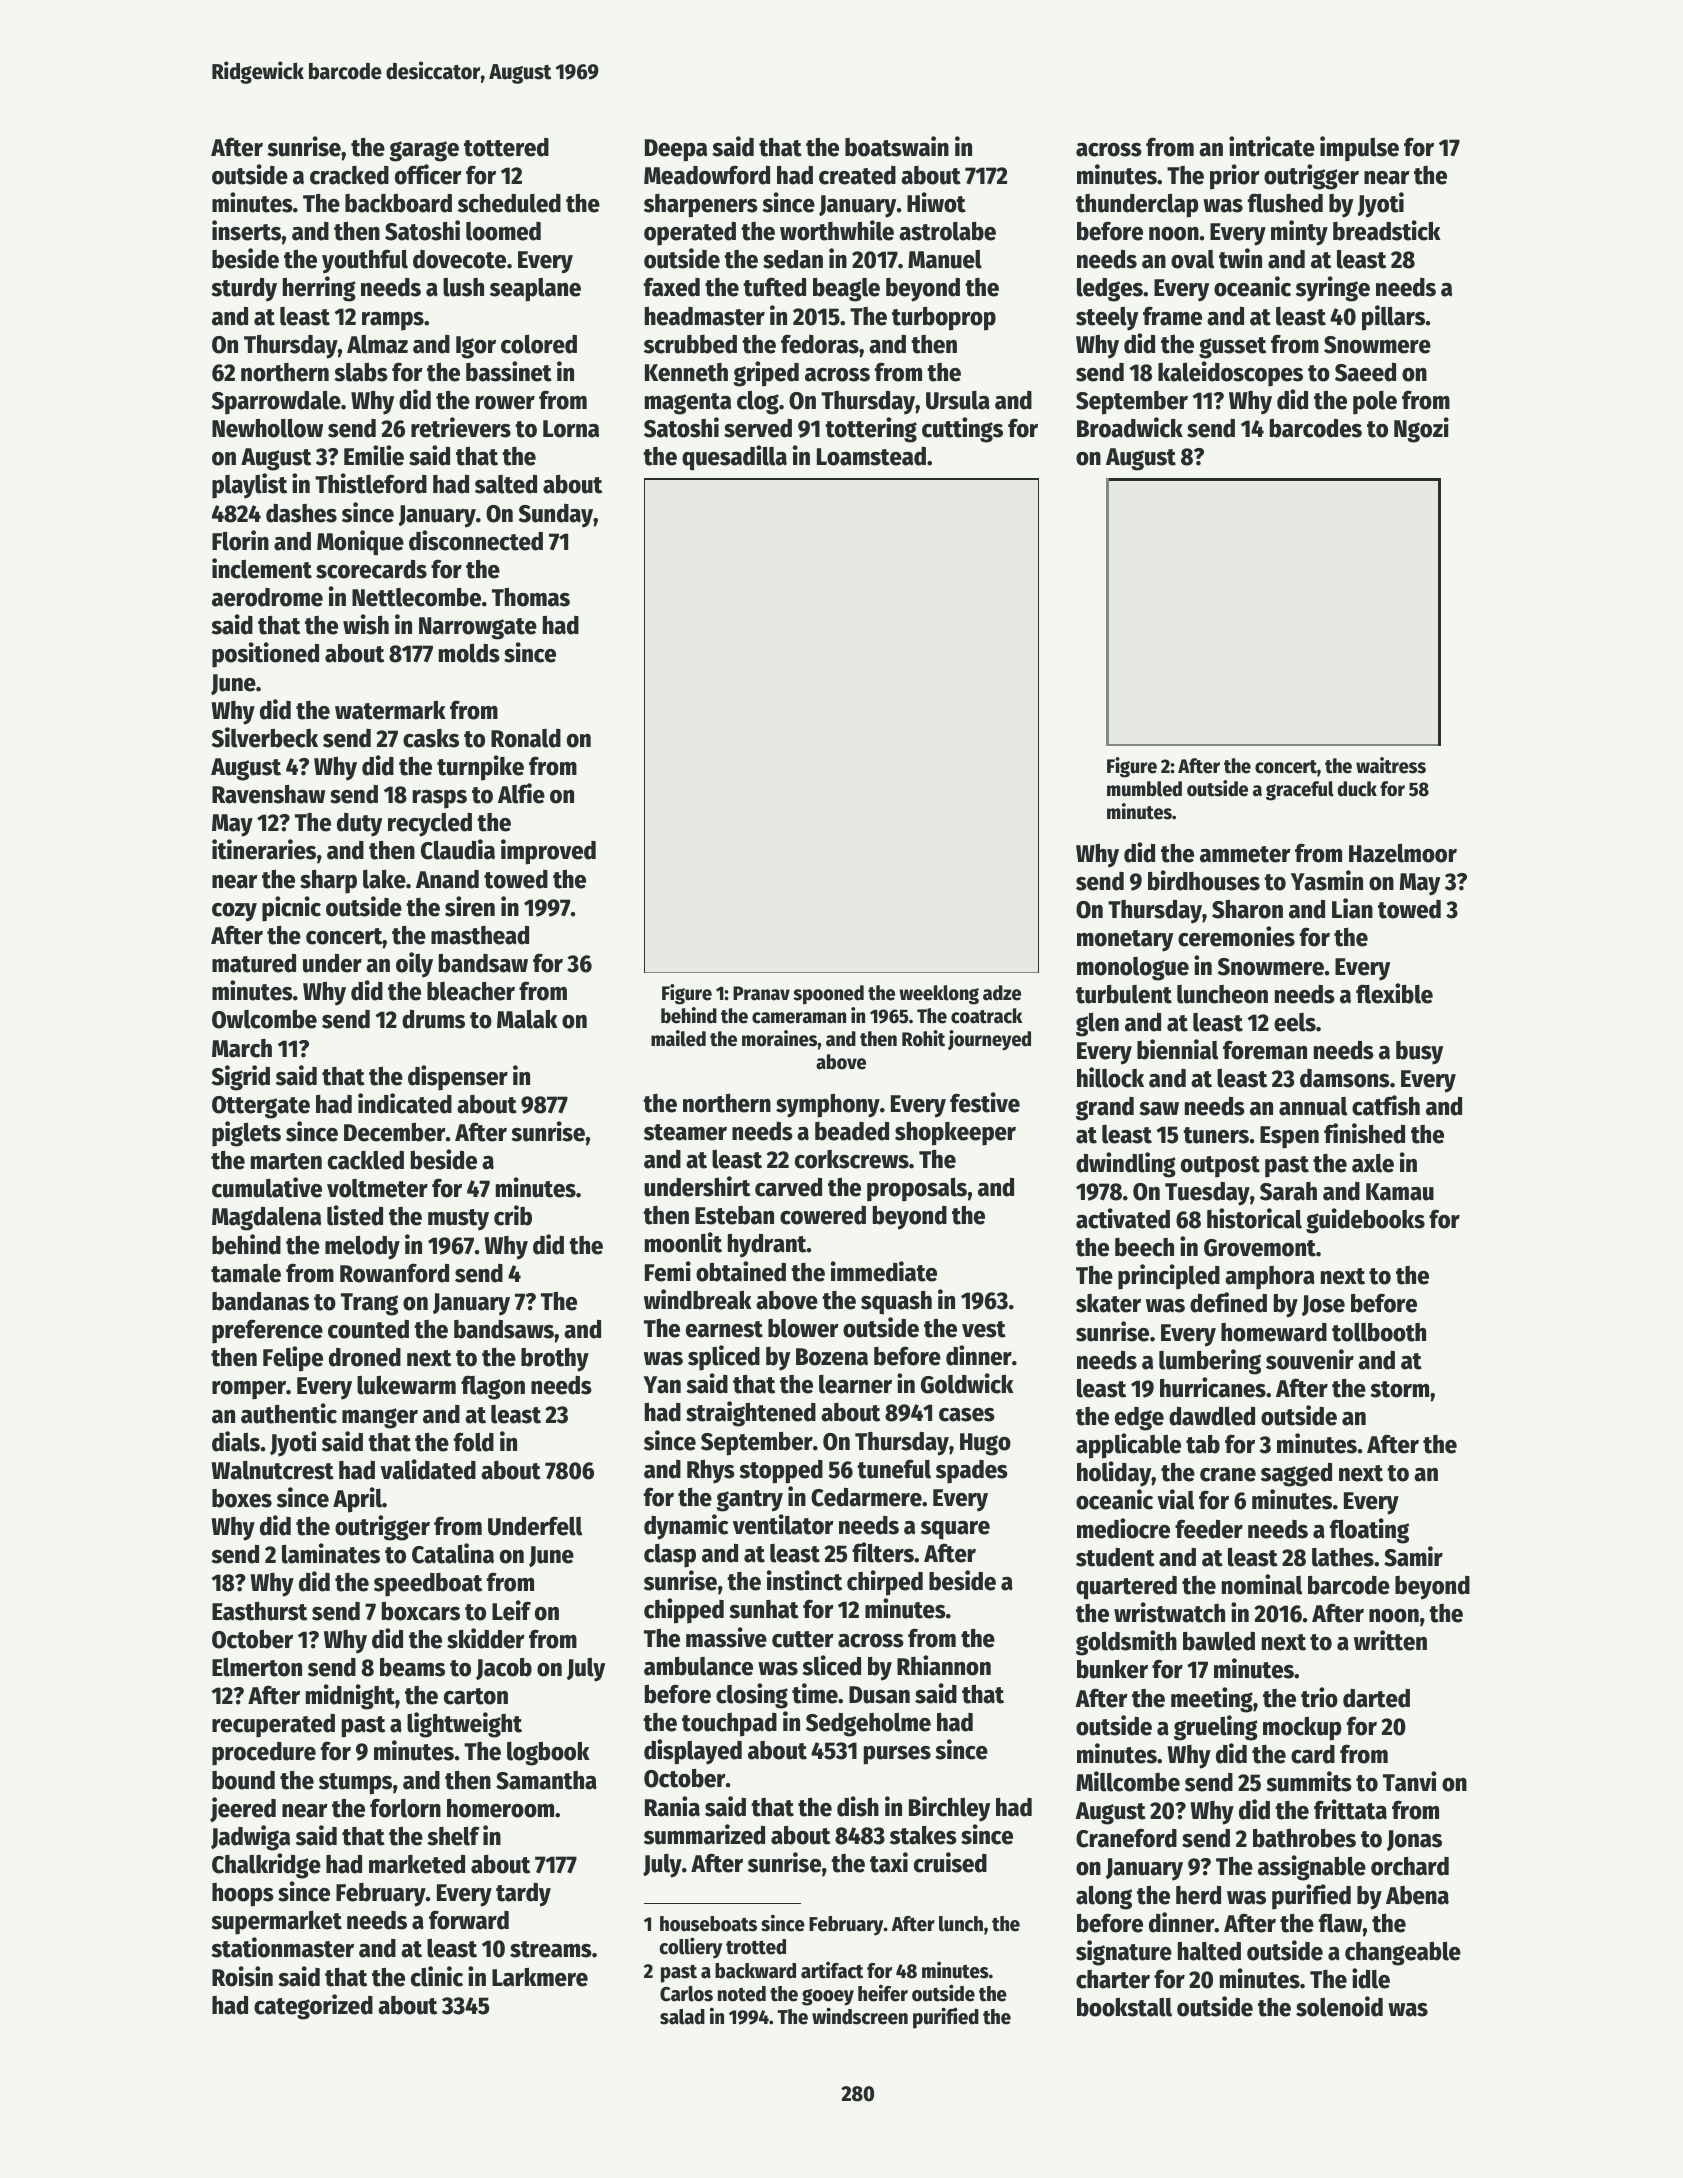 This image has height=2178, width=1683. Describe the element at coordinates (1300, 791) in the image. I see `graceful` at that location.
